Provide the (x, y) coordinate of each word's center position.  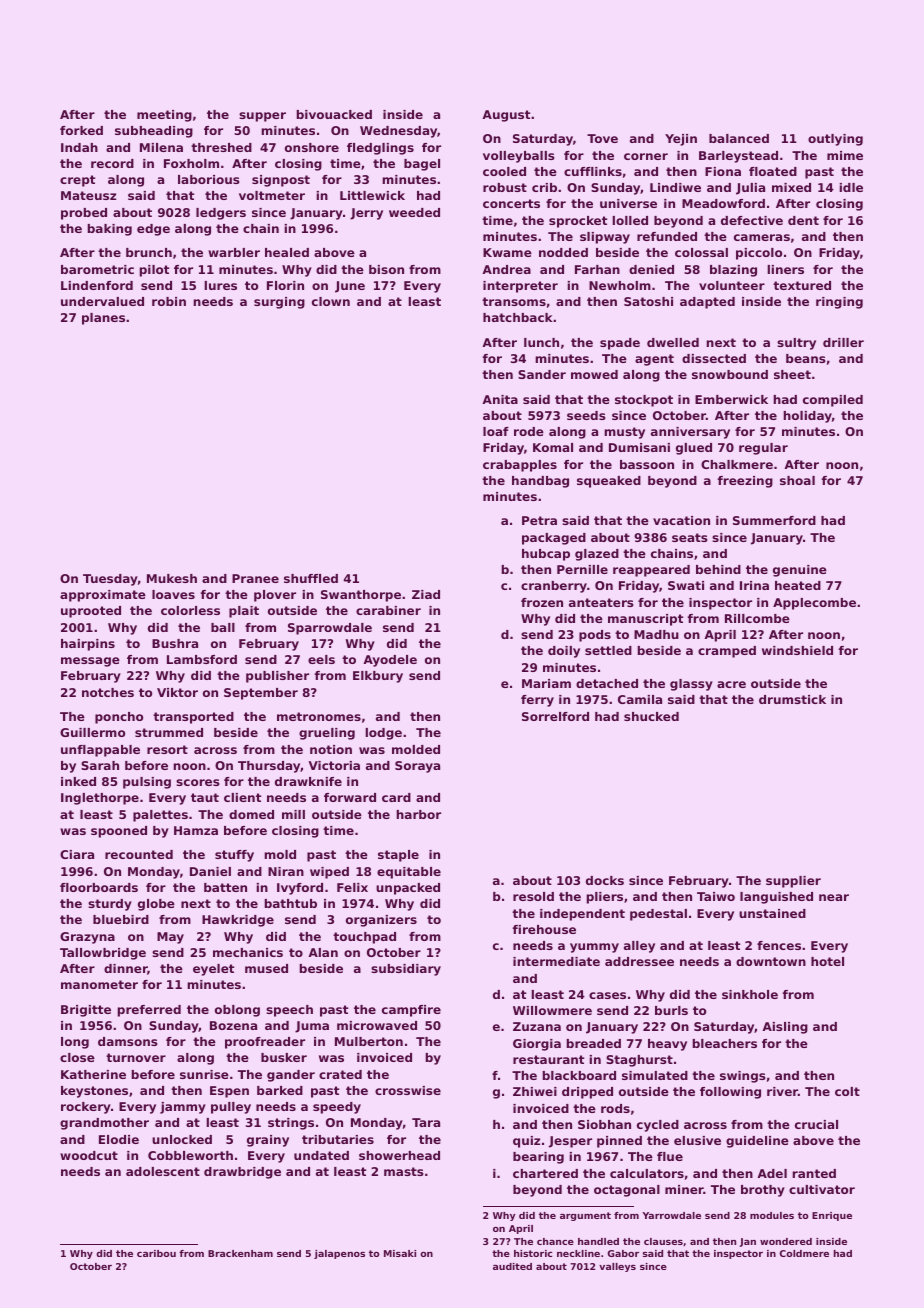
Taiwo (716, 896)
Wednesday (398, 132)
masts (404, 1171)
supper (262, 117)
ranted (814, 1173)
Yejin (681, 140)
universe (628, 203)
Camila (640, 699)
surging (279, 303)
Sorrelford (555, 716)
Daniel (210, 871)
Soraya (417, 767)
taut (205, 797)
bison (386, 269)
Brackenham (240, 1253)
